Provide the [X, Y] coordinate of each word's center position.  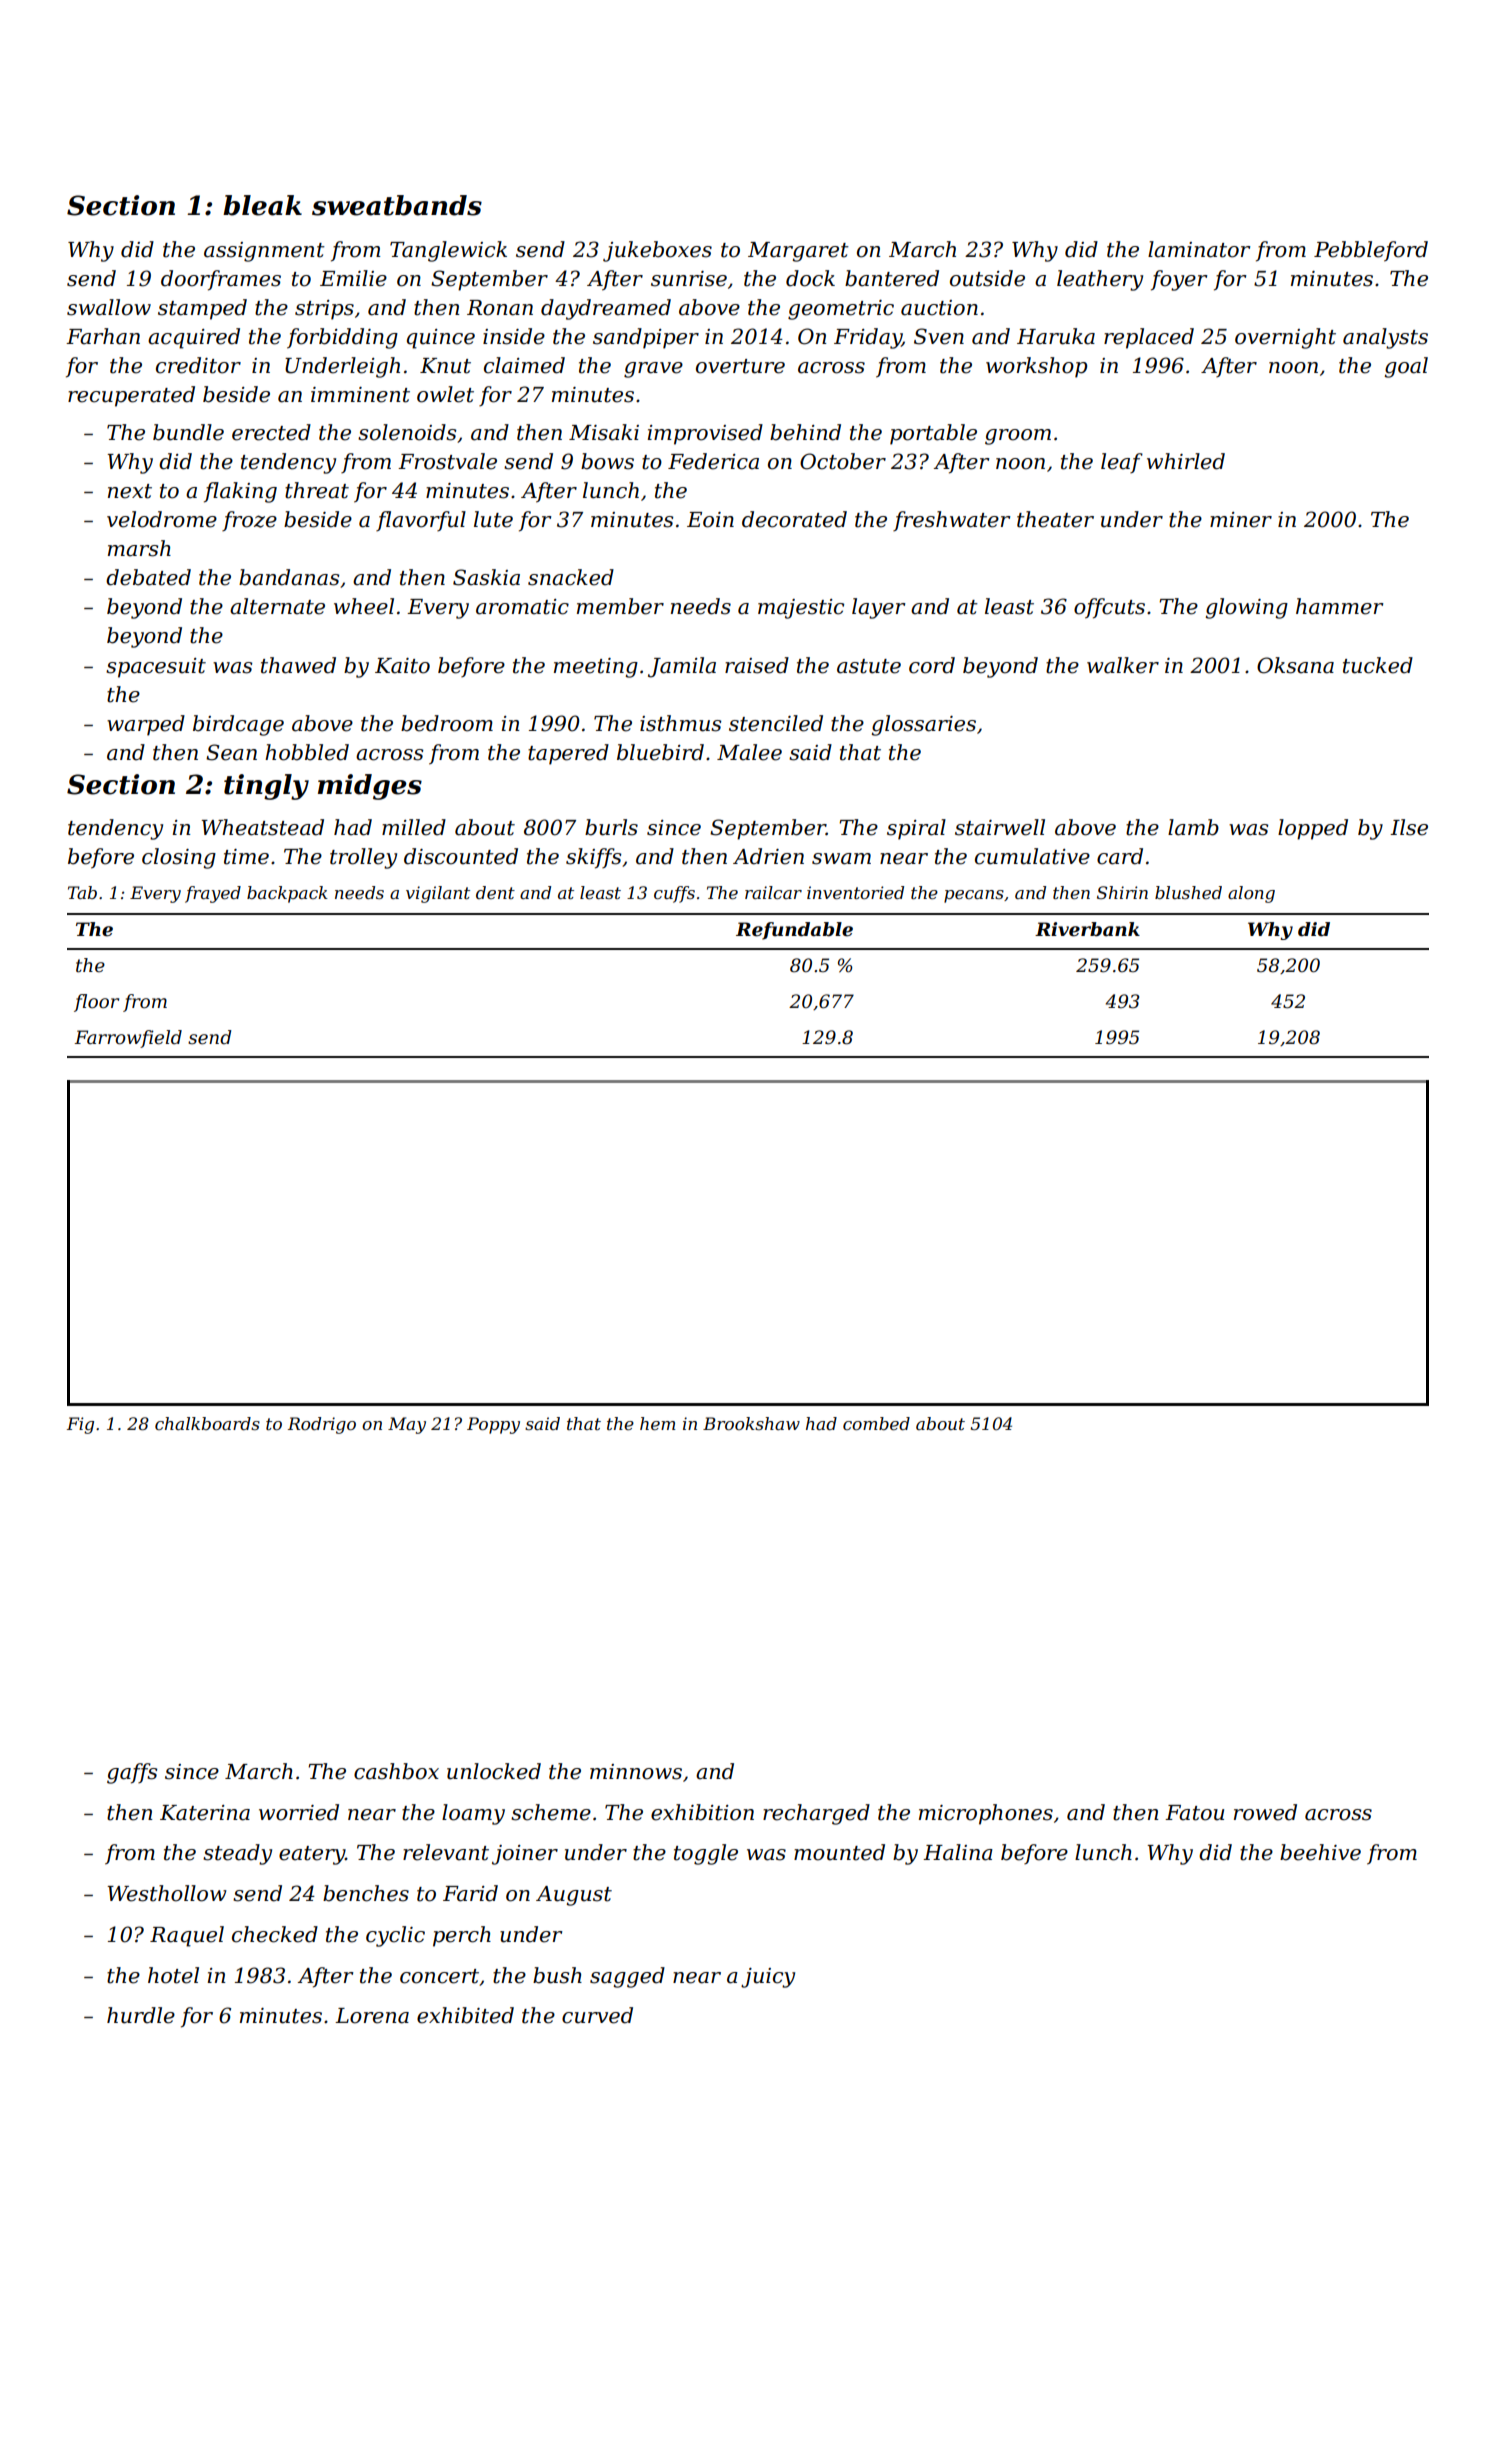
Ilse [1409, 827]
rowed [1265, 1812]
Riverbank [1087, 929]
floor [96, 1003]
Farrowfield [128, 1039]
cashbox [396, 1771]
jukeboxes [657, 251]
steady [237, 1854]
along [1251, 894]
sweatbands [397, 205]
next [130, 491]
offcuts [1109, 608]
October [843, 461]
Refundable [794, 931]
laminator [1199, 249]
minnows [636, 1772]
